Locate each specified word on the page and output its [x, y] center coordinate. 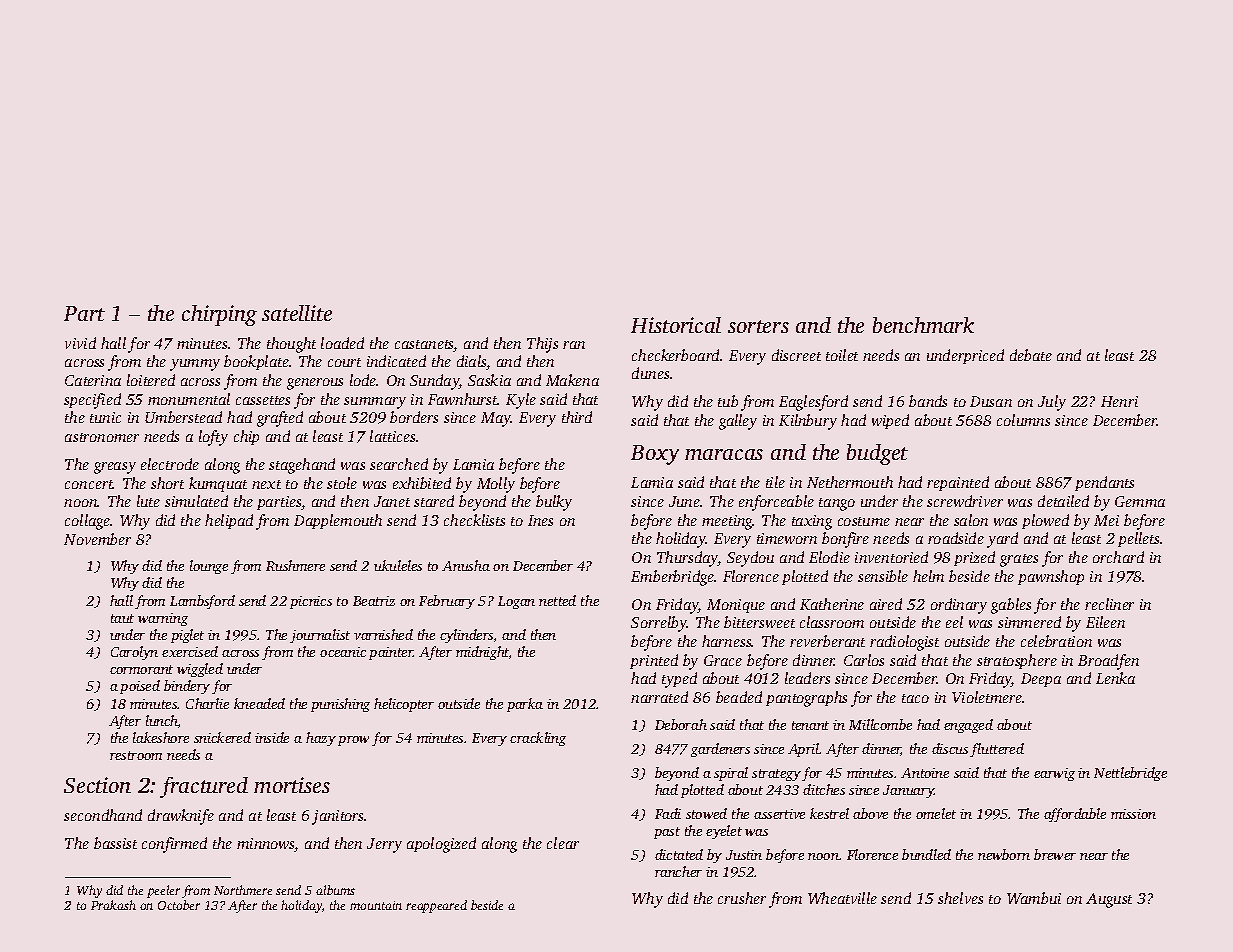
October [179, 905]
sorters [758, 326]
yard [1002, 540]
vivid [80, 343]
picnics [311, 602]
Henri [1119, 401]
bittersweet [759, 622]
